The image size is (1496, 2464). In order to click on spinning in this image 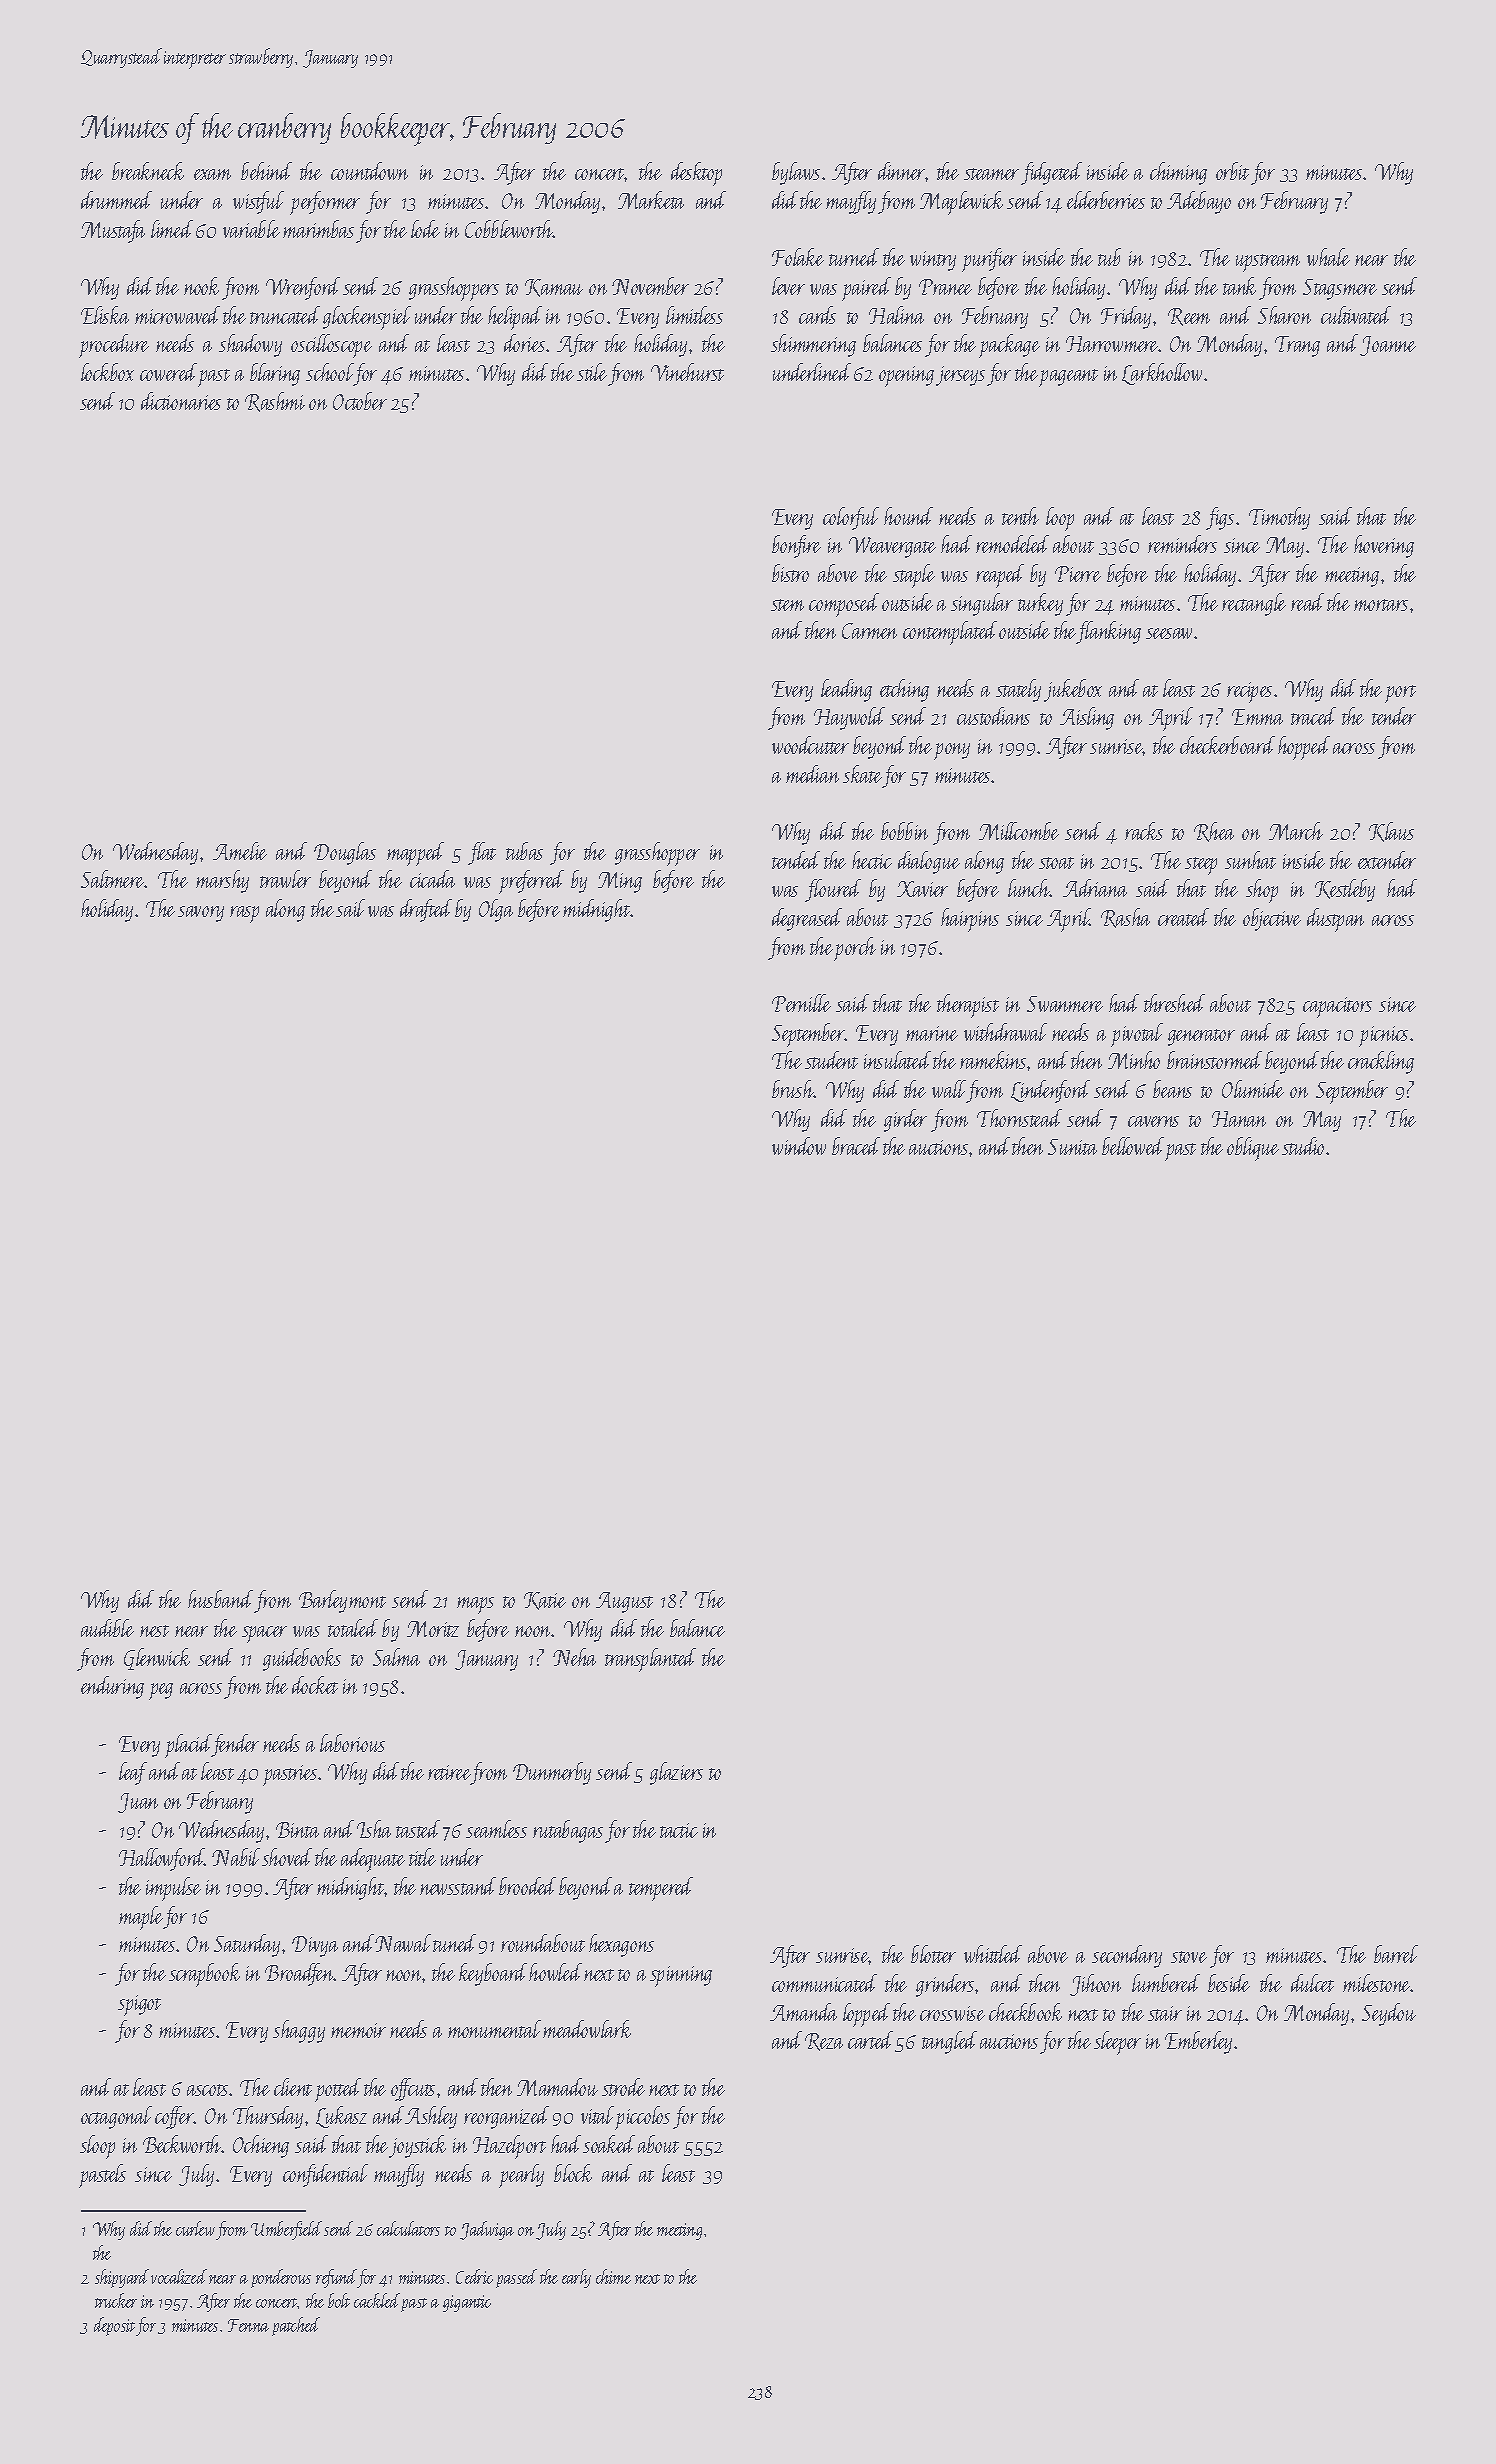, I will do `click(681, 1976)`.
